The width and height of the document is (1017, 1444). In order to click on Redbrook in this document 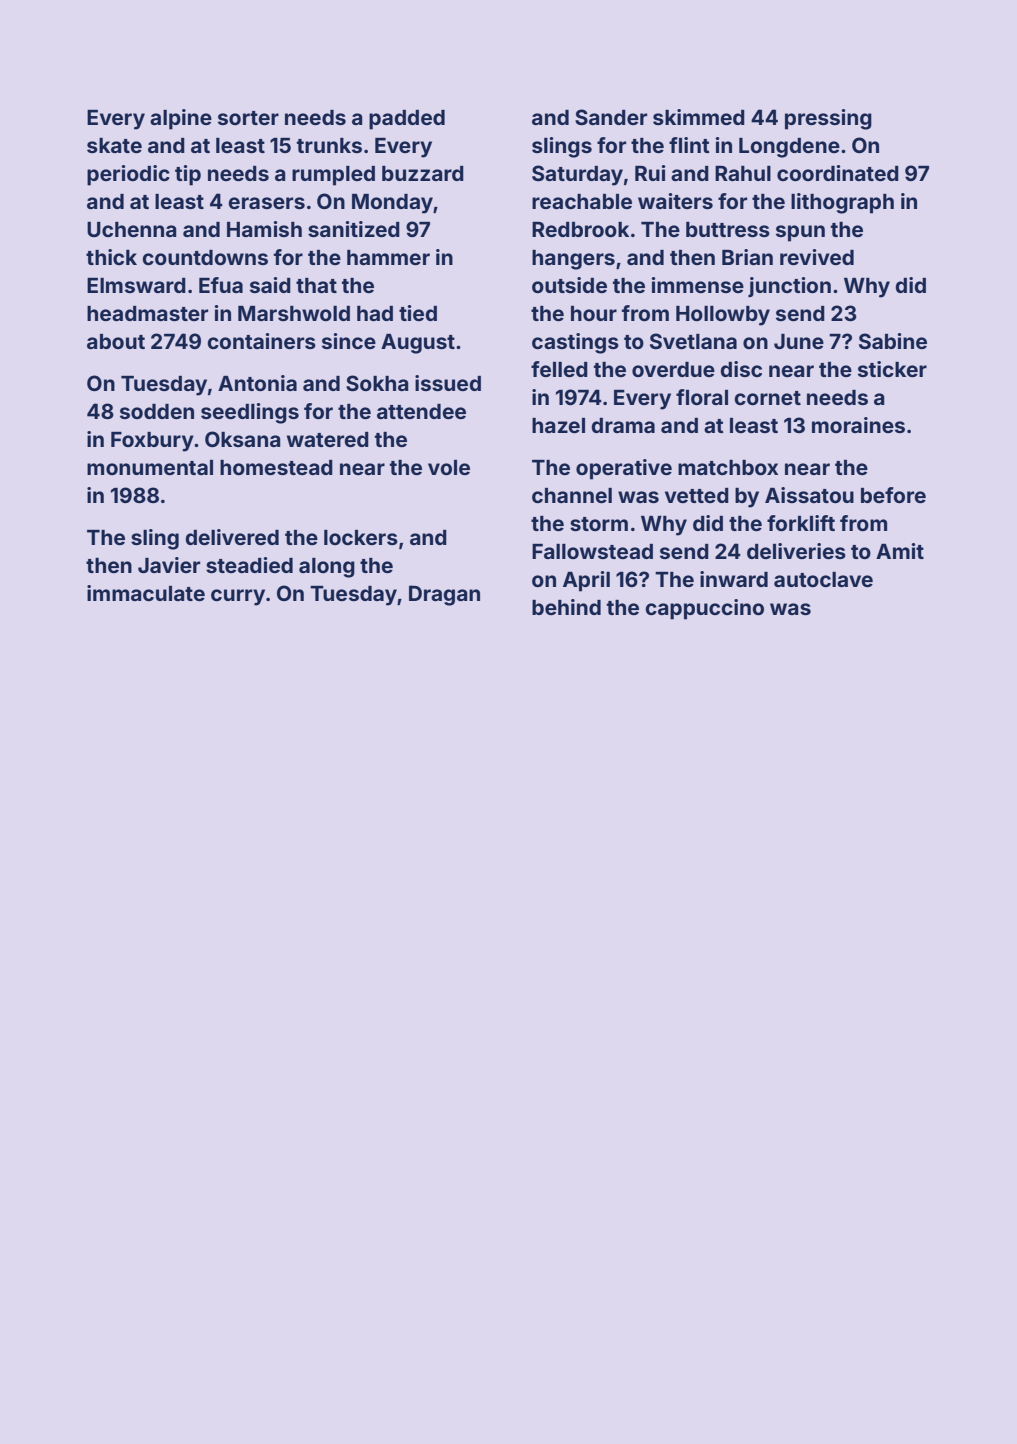, I will do `click(580, 229)`.
